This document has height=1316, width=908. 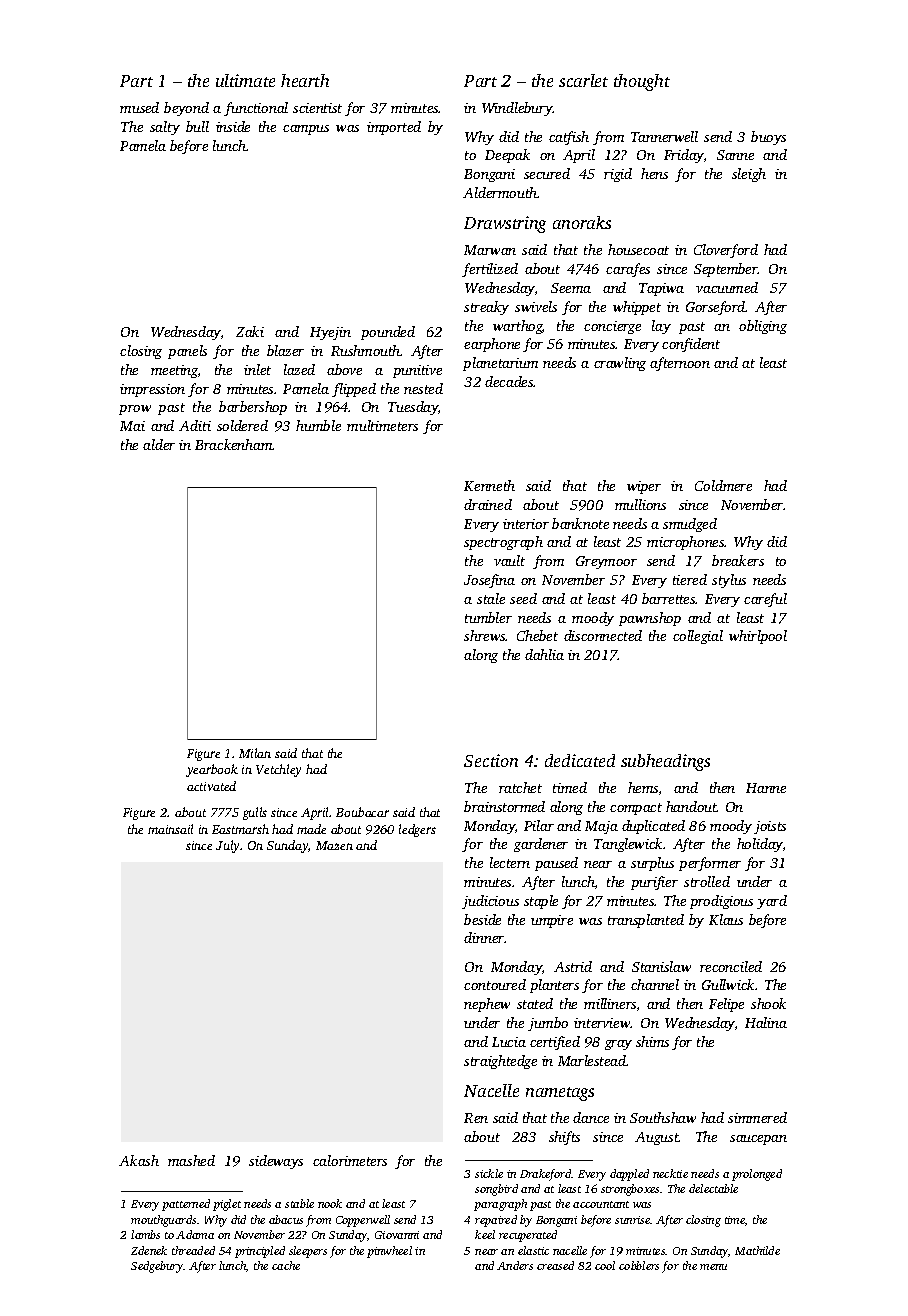 What do you see at coordinates (698, 637) in the document?
I see `collegial` at bounding box center [698, 637].
